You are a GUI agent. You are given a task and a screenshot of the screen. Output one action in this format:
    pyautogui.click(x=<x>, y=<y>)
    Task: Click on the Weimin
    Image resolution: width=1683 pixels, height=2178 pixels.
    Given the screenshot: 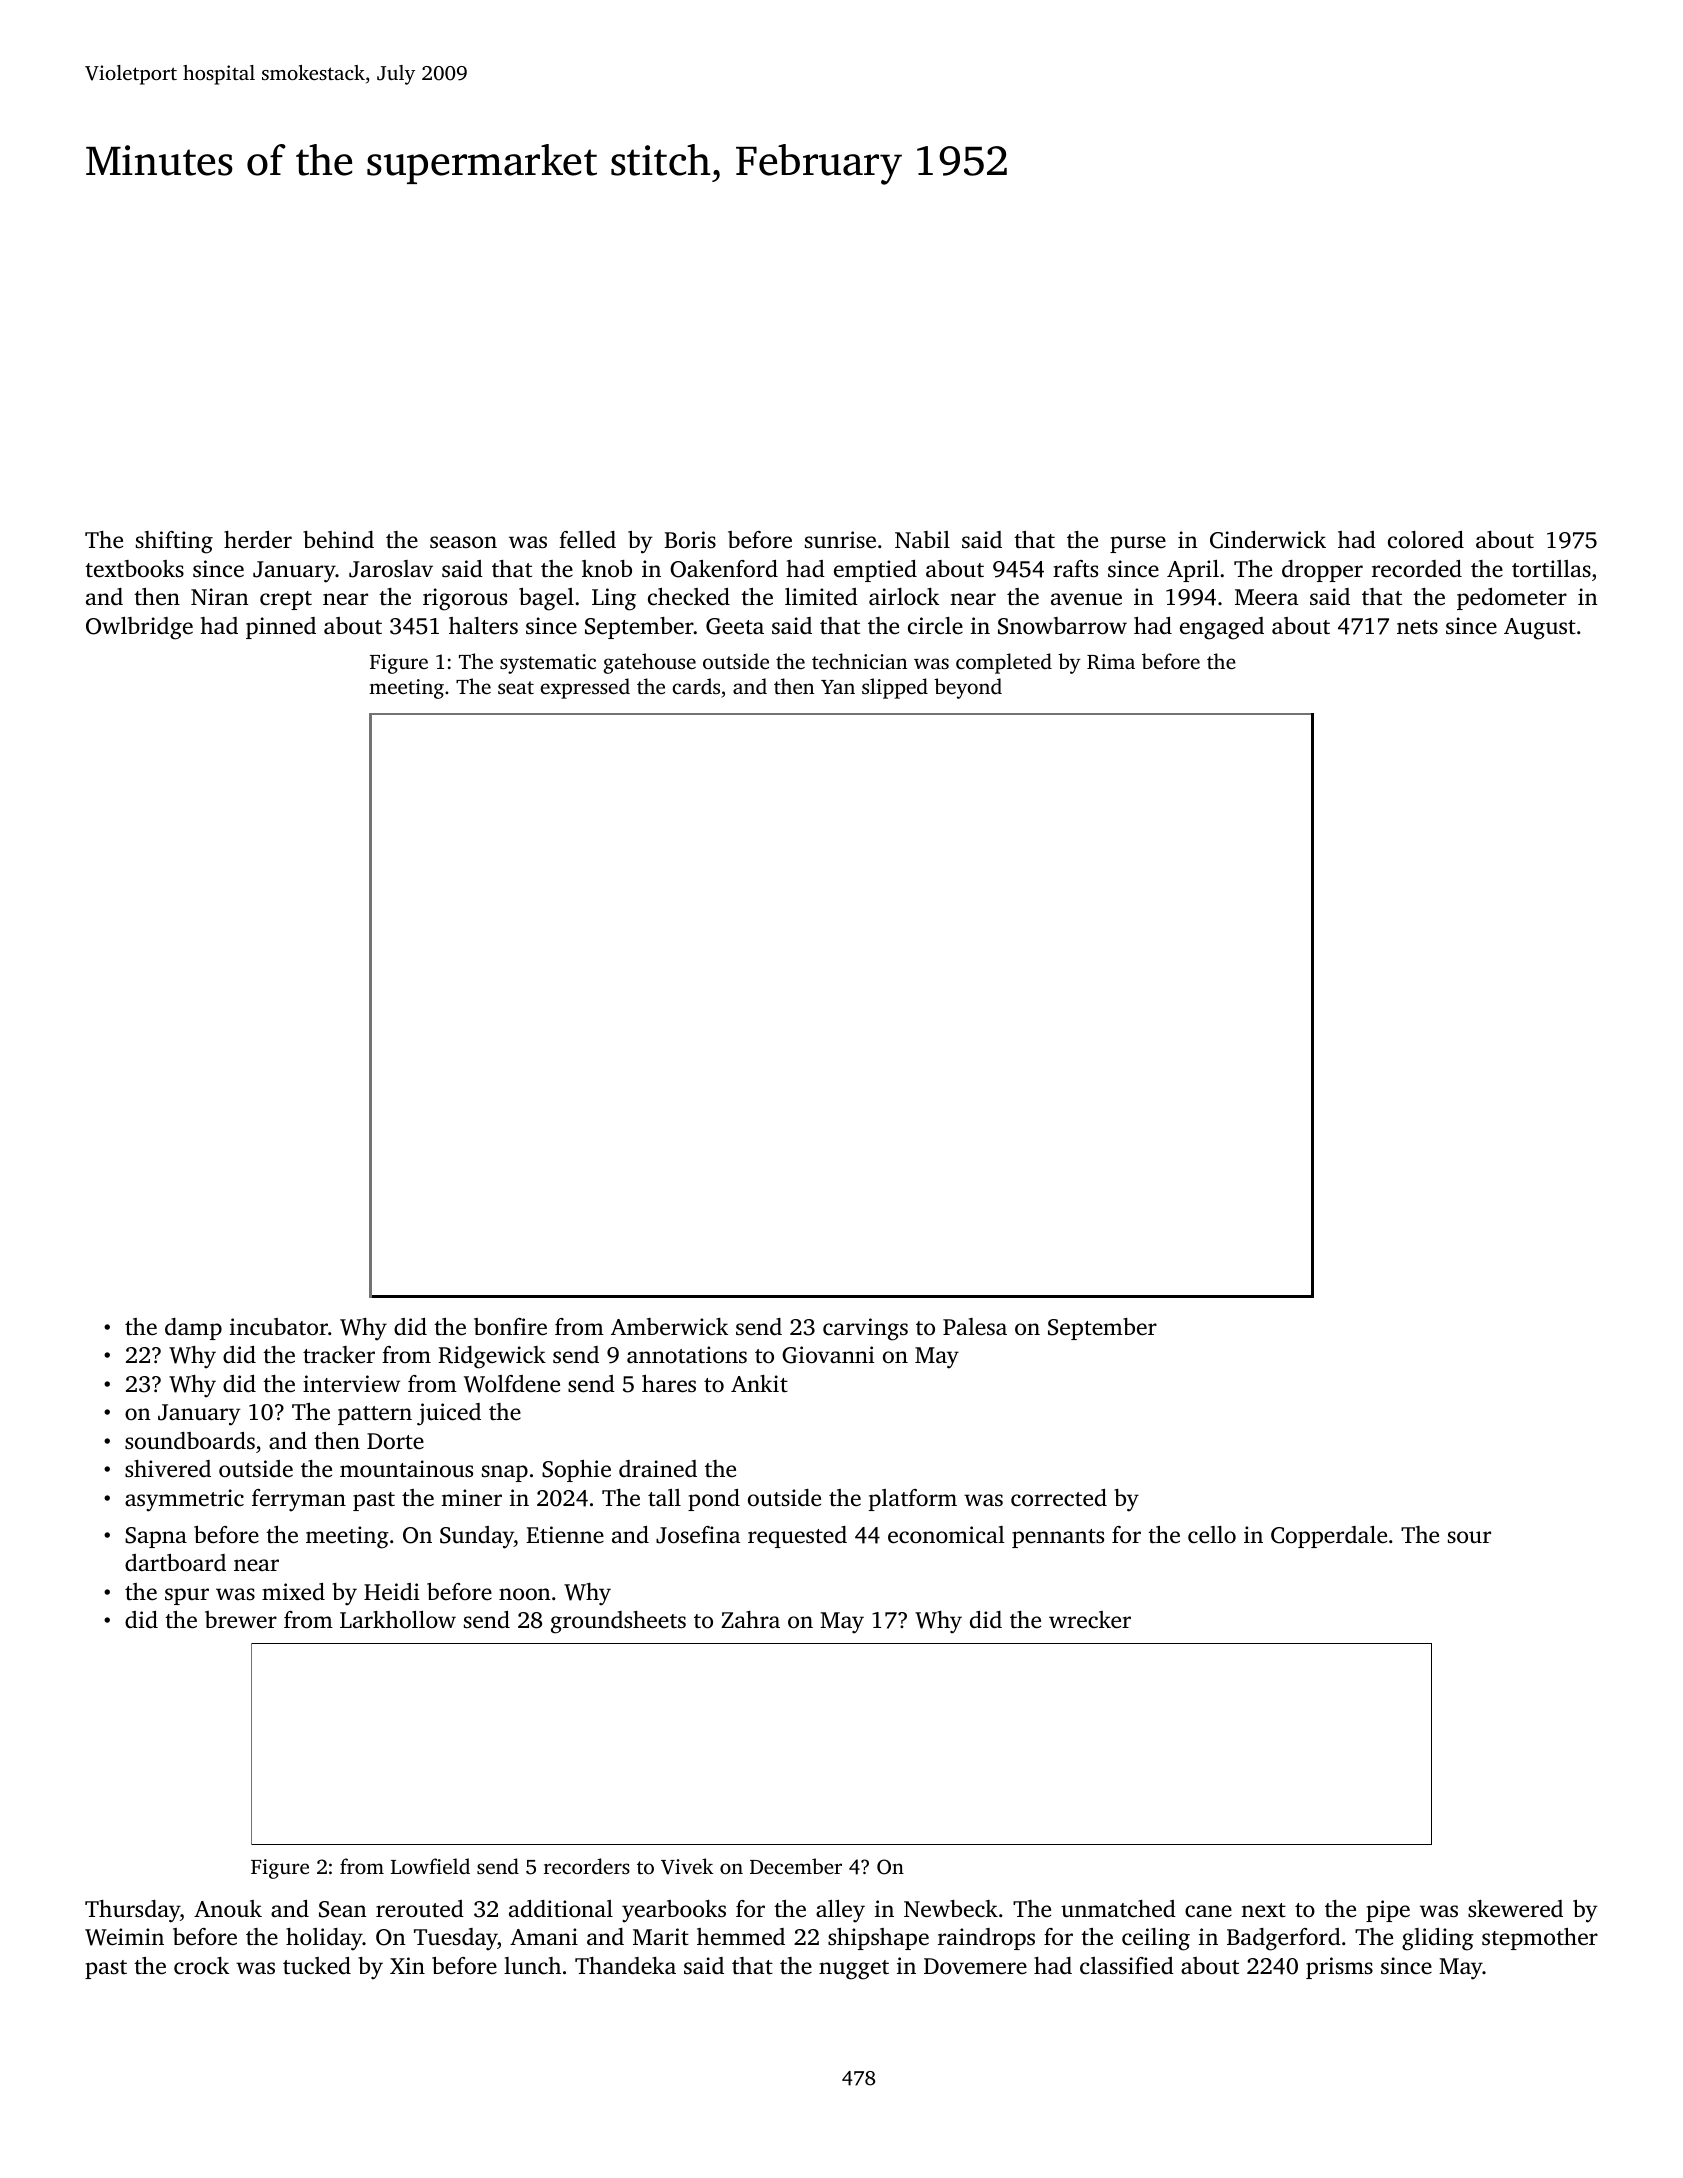 What is the action you would take?
    pyautogui.click(x=124, y=1937)
